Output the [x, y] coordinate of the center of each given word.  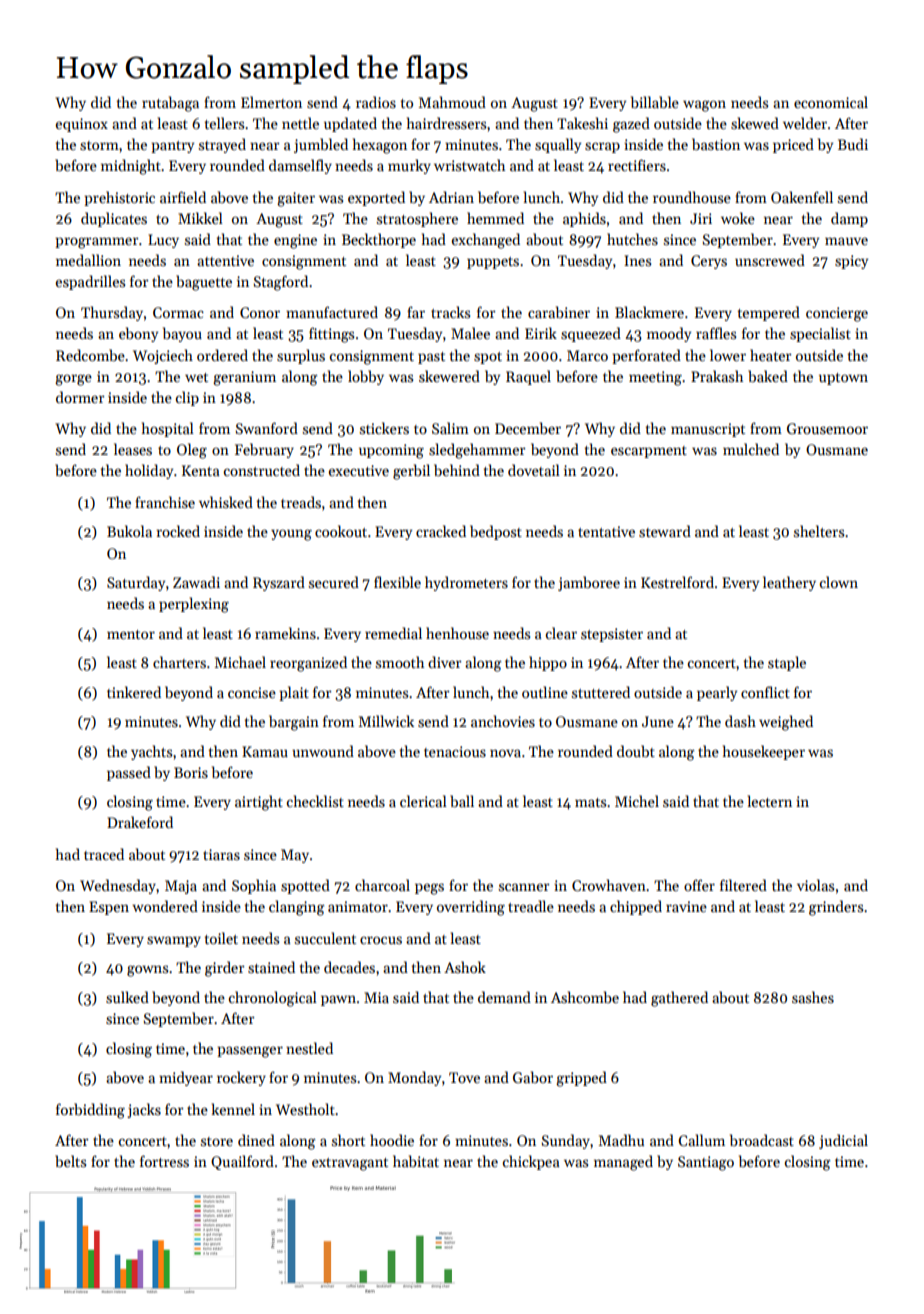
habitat [416, 1161]
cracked [441, 531]
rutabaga [170, 104]
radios [376, 102]
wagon [704, 106]
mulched [751, 449]
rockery [241, 1078]
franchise [165, 502]
